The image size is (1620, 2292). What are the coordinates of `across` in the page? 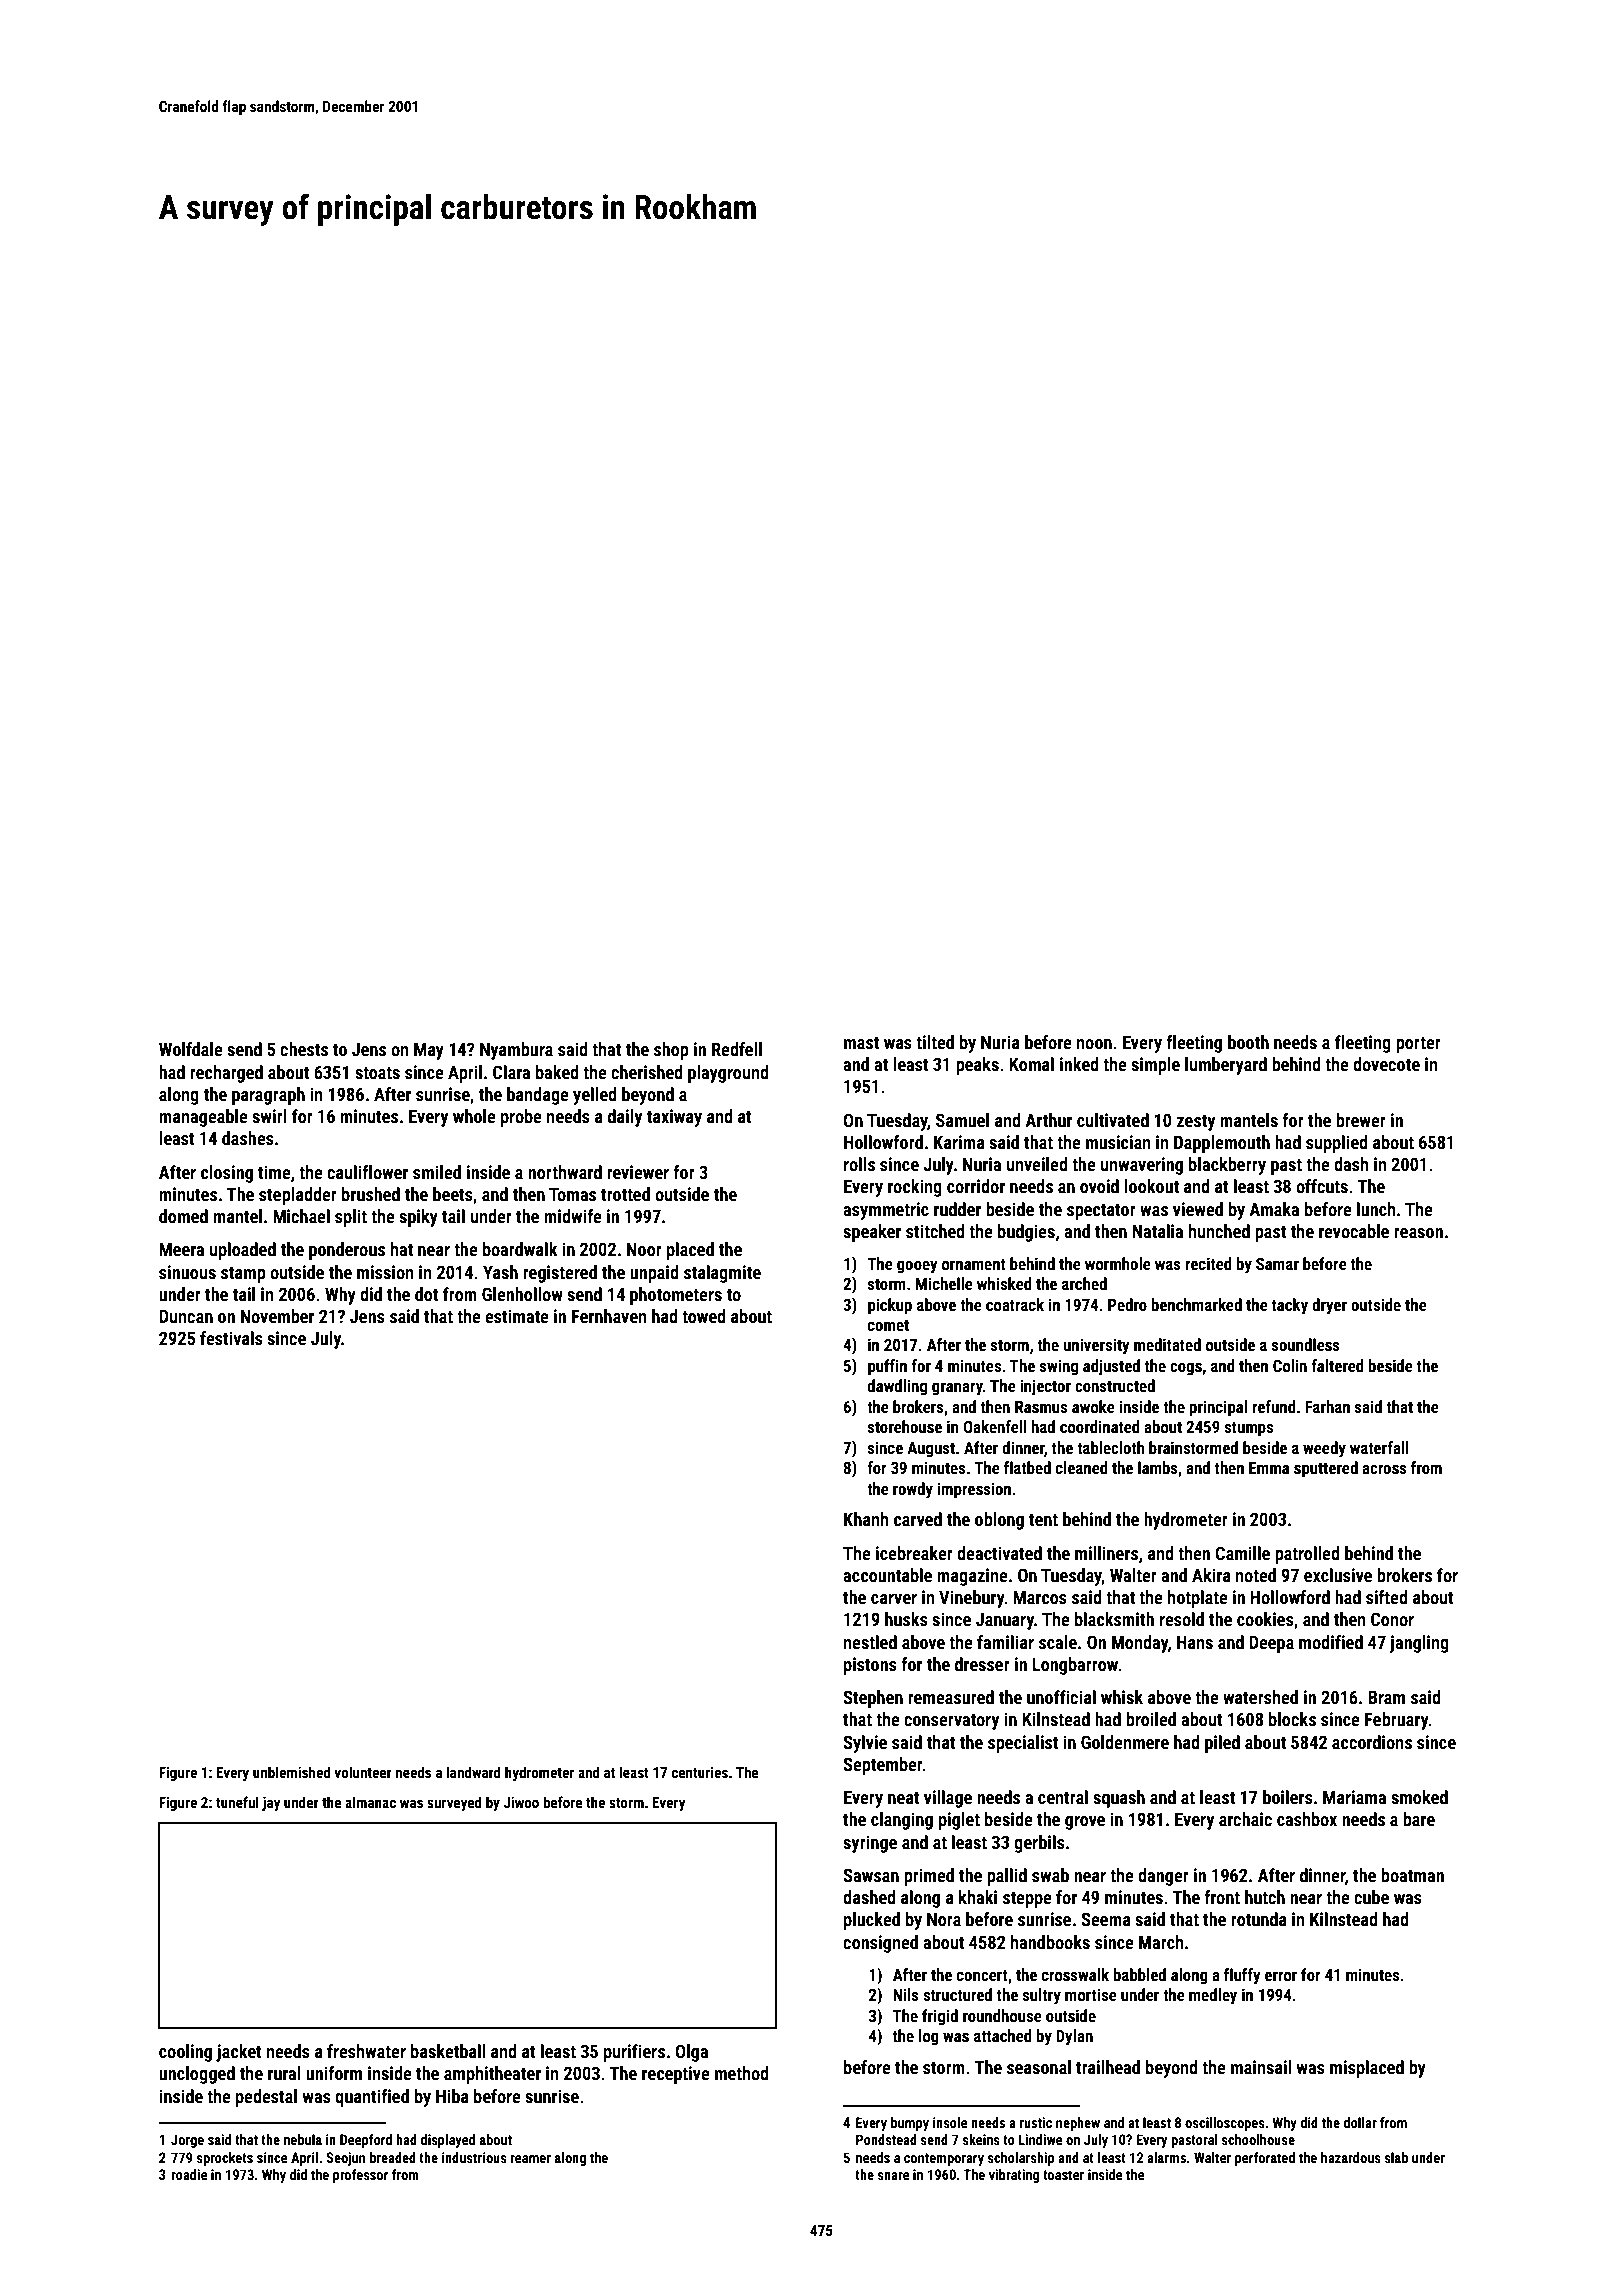 It's located at (1384, 1469).
